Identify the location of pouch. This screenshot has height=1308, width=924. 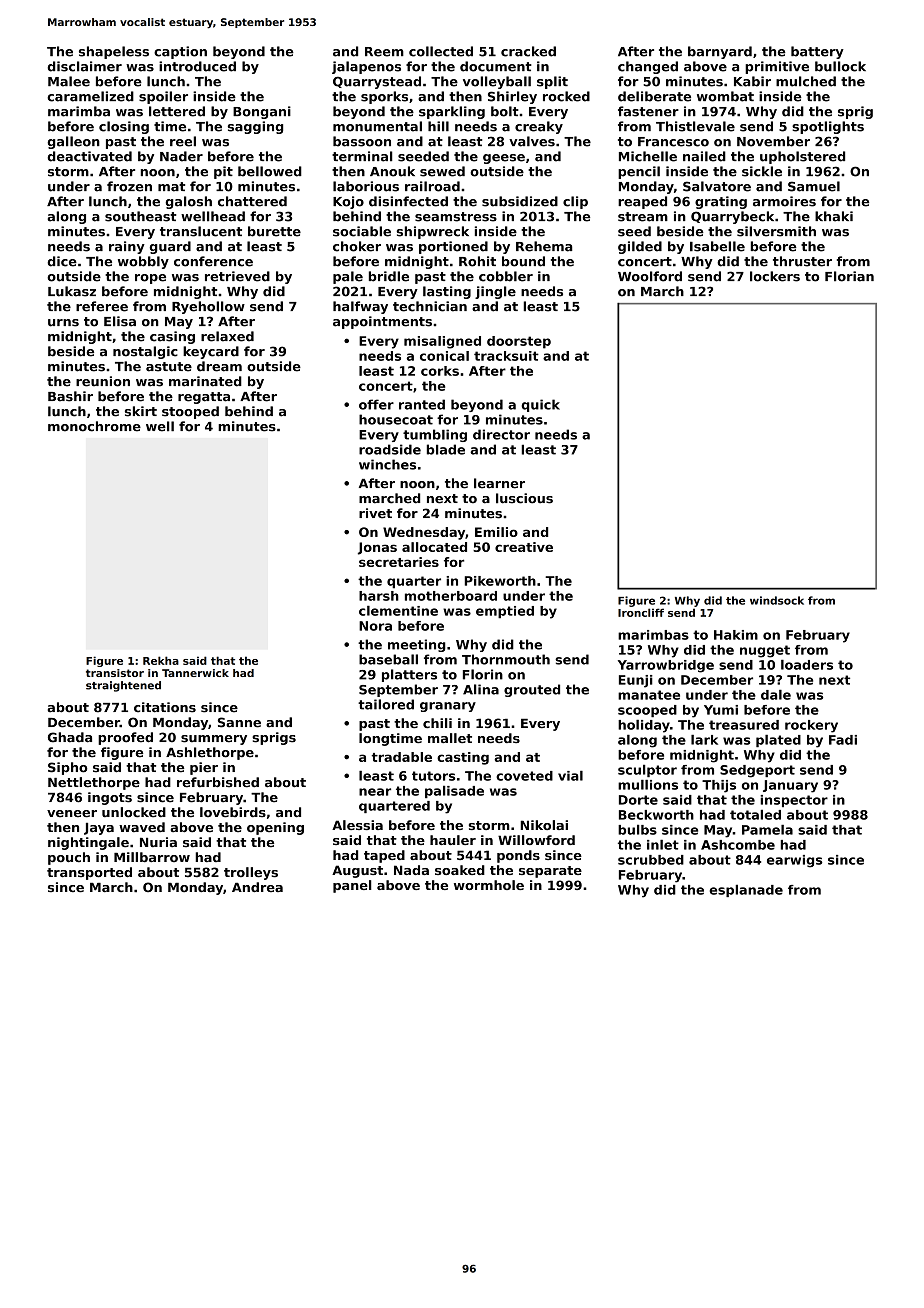
(69, 858).
